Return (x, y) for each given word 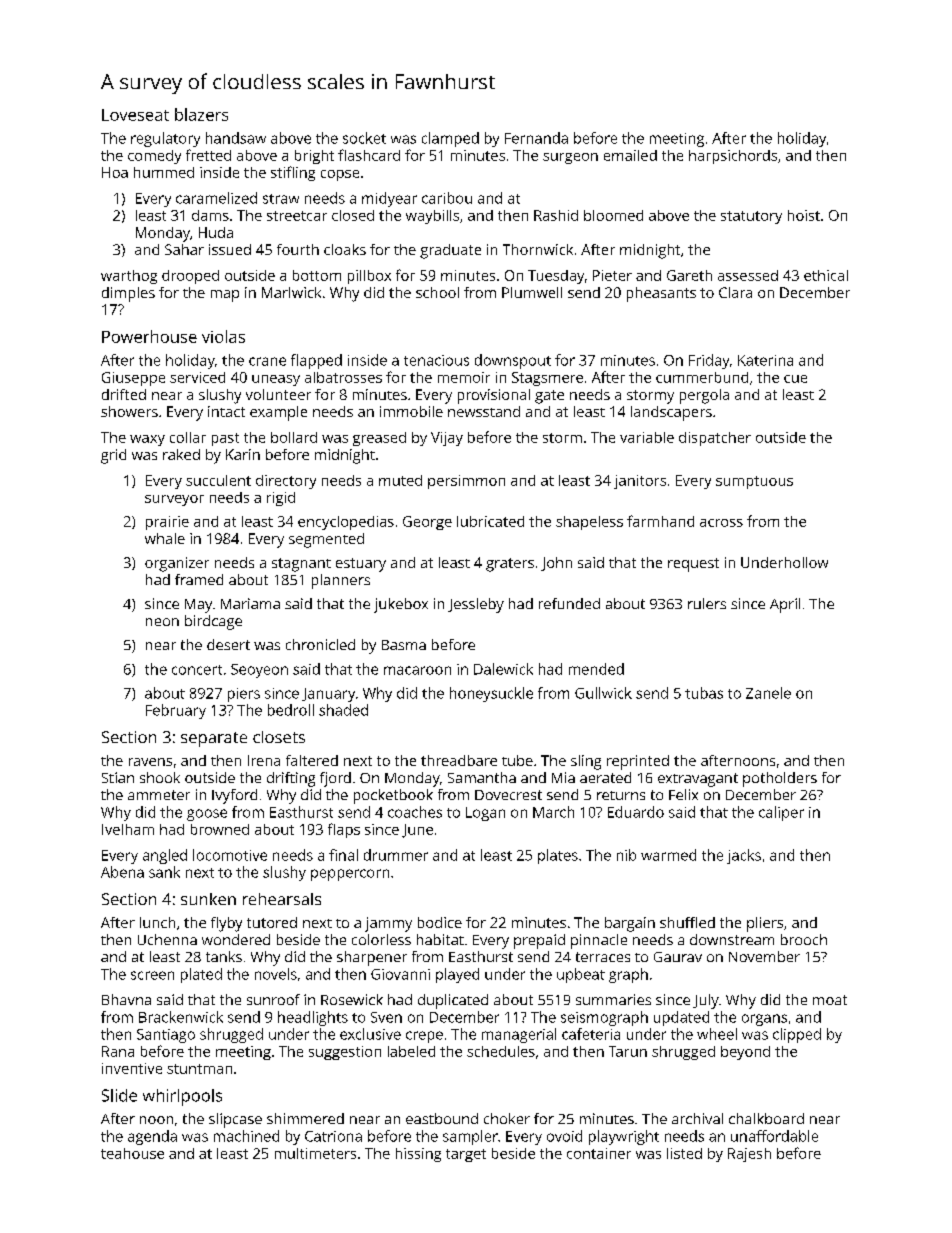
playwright (624, 1137)
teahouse (132, 1153)
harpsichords (733, 157)
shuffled (687, 922)
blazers (201, 114)
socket (364, 138)
